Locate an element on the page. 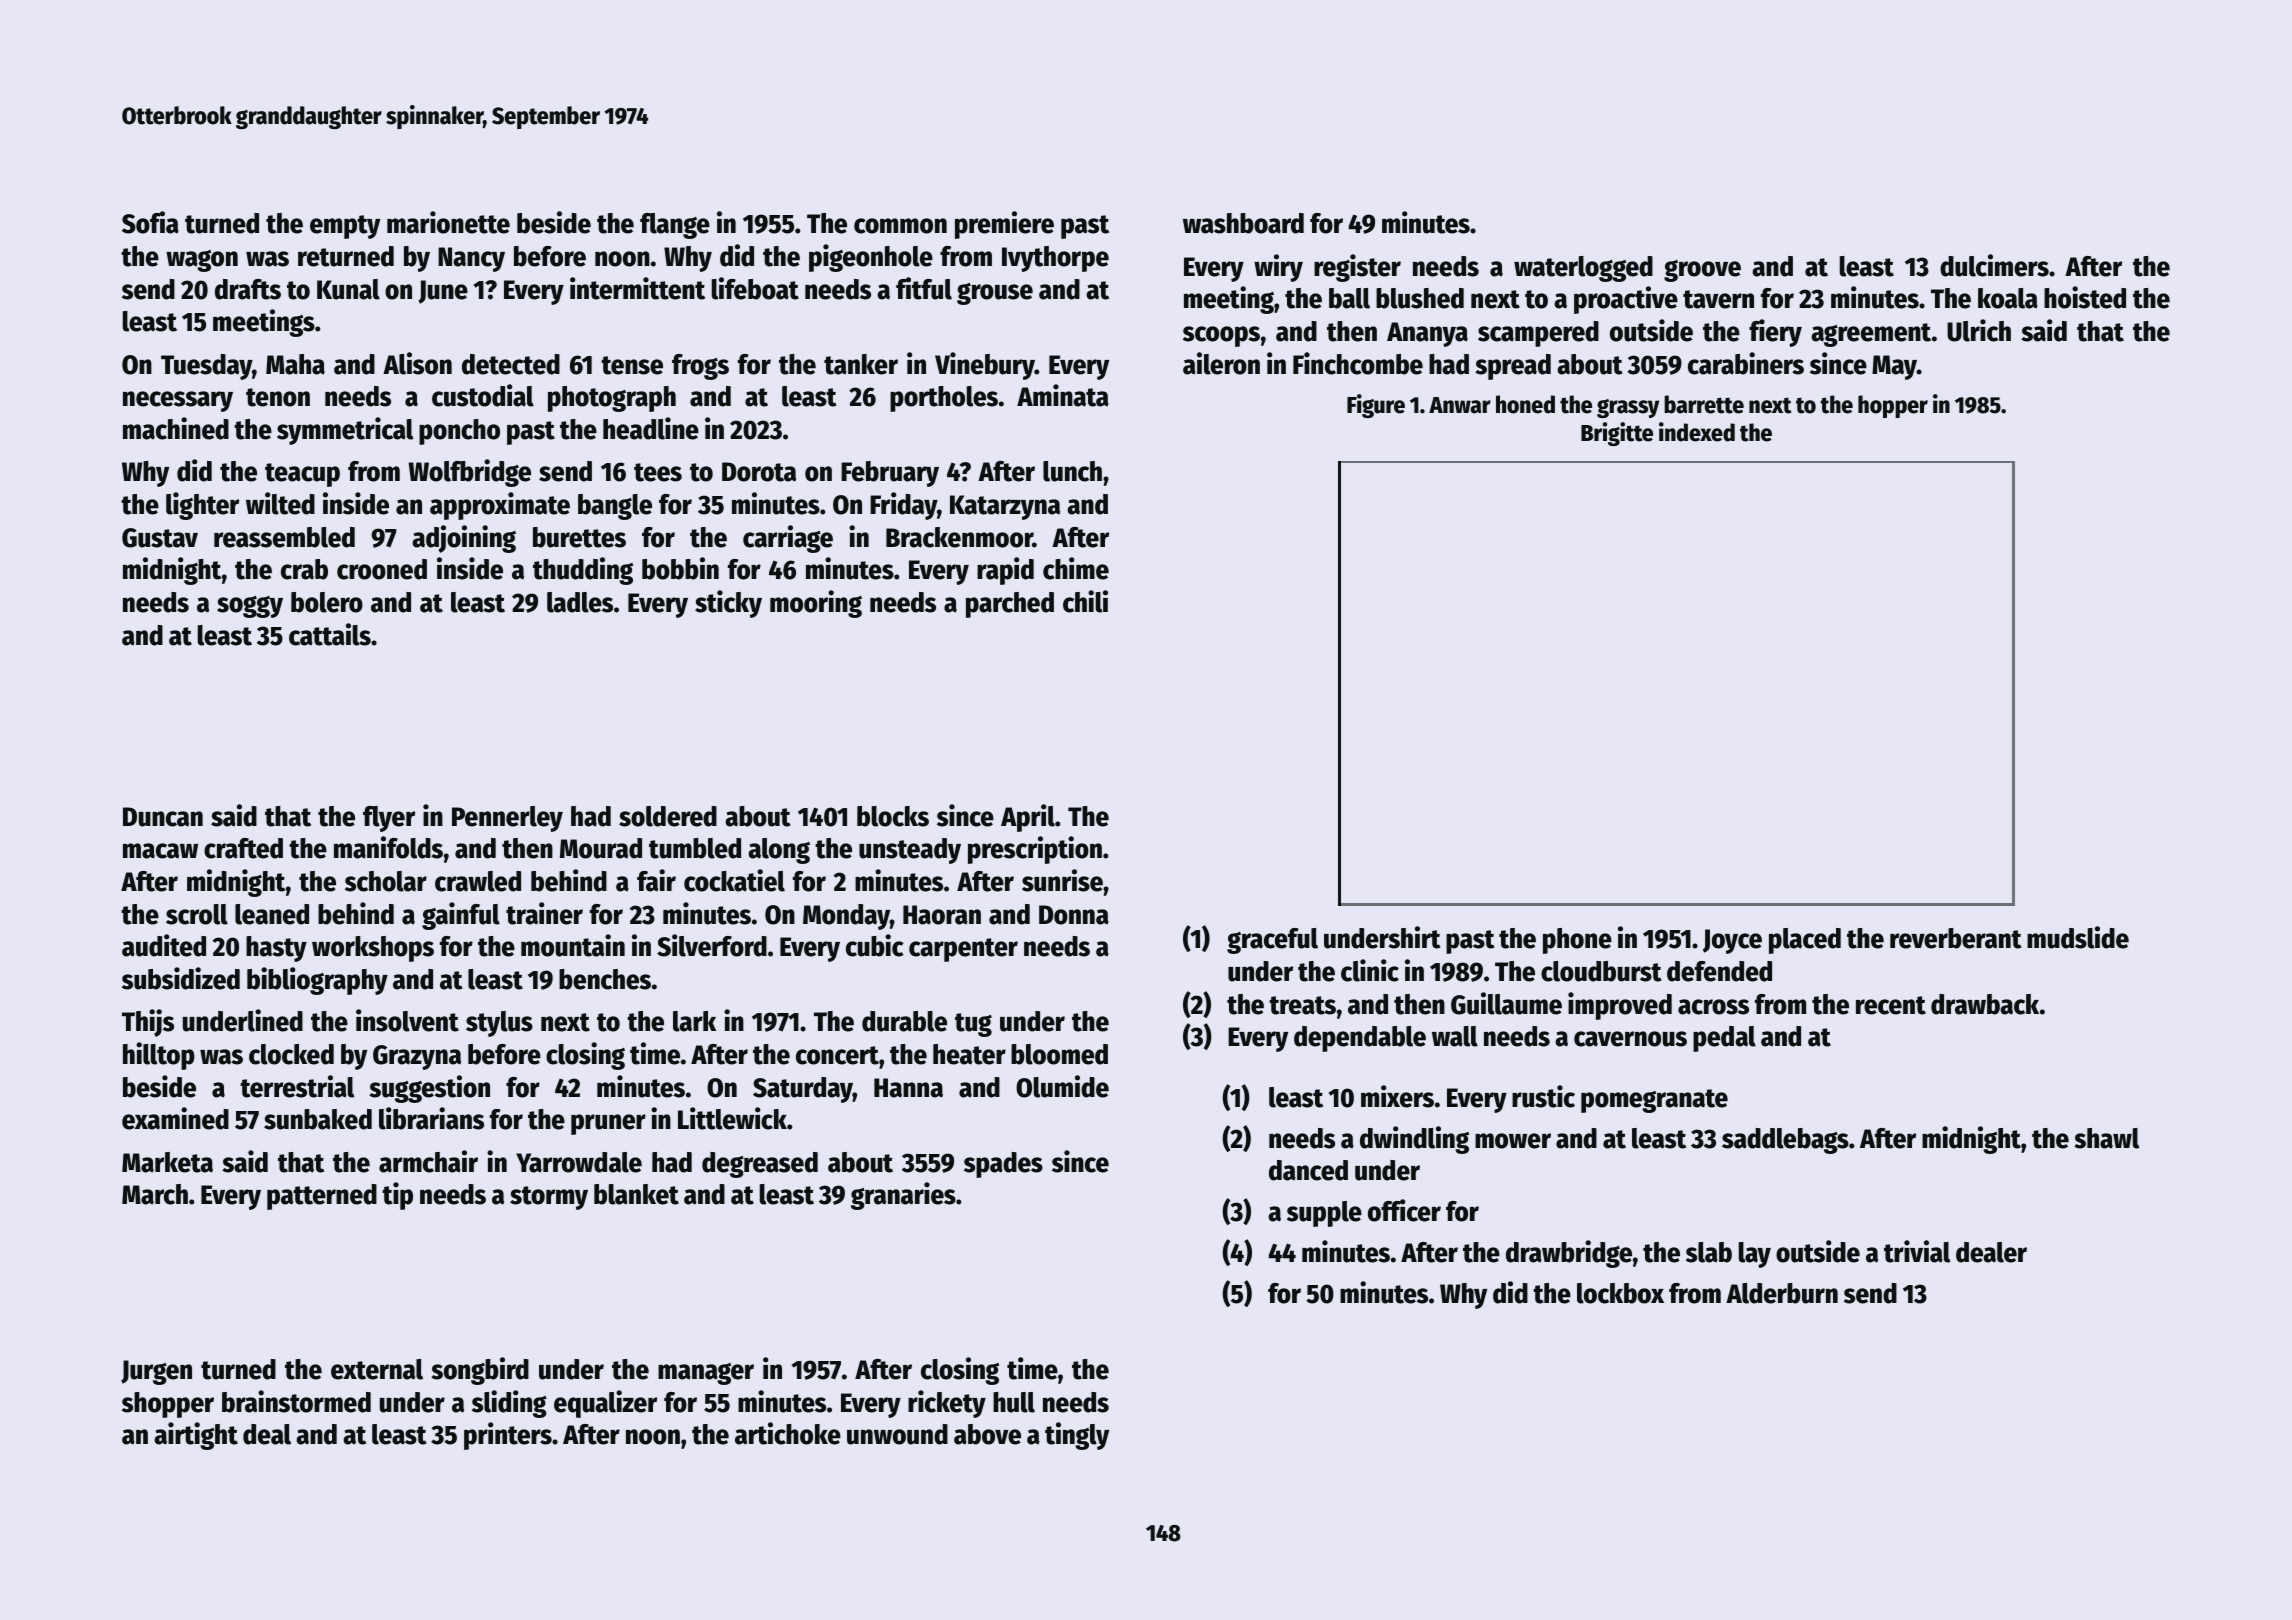  scoops is located at coordinates (1221, 336).
